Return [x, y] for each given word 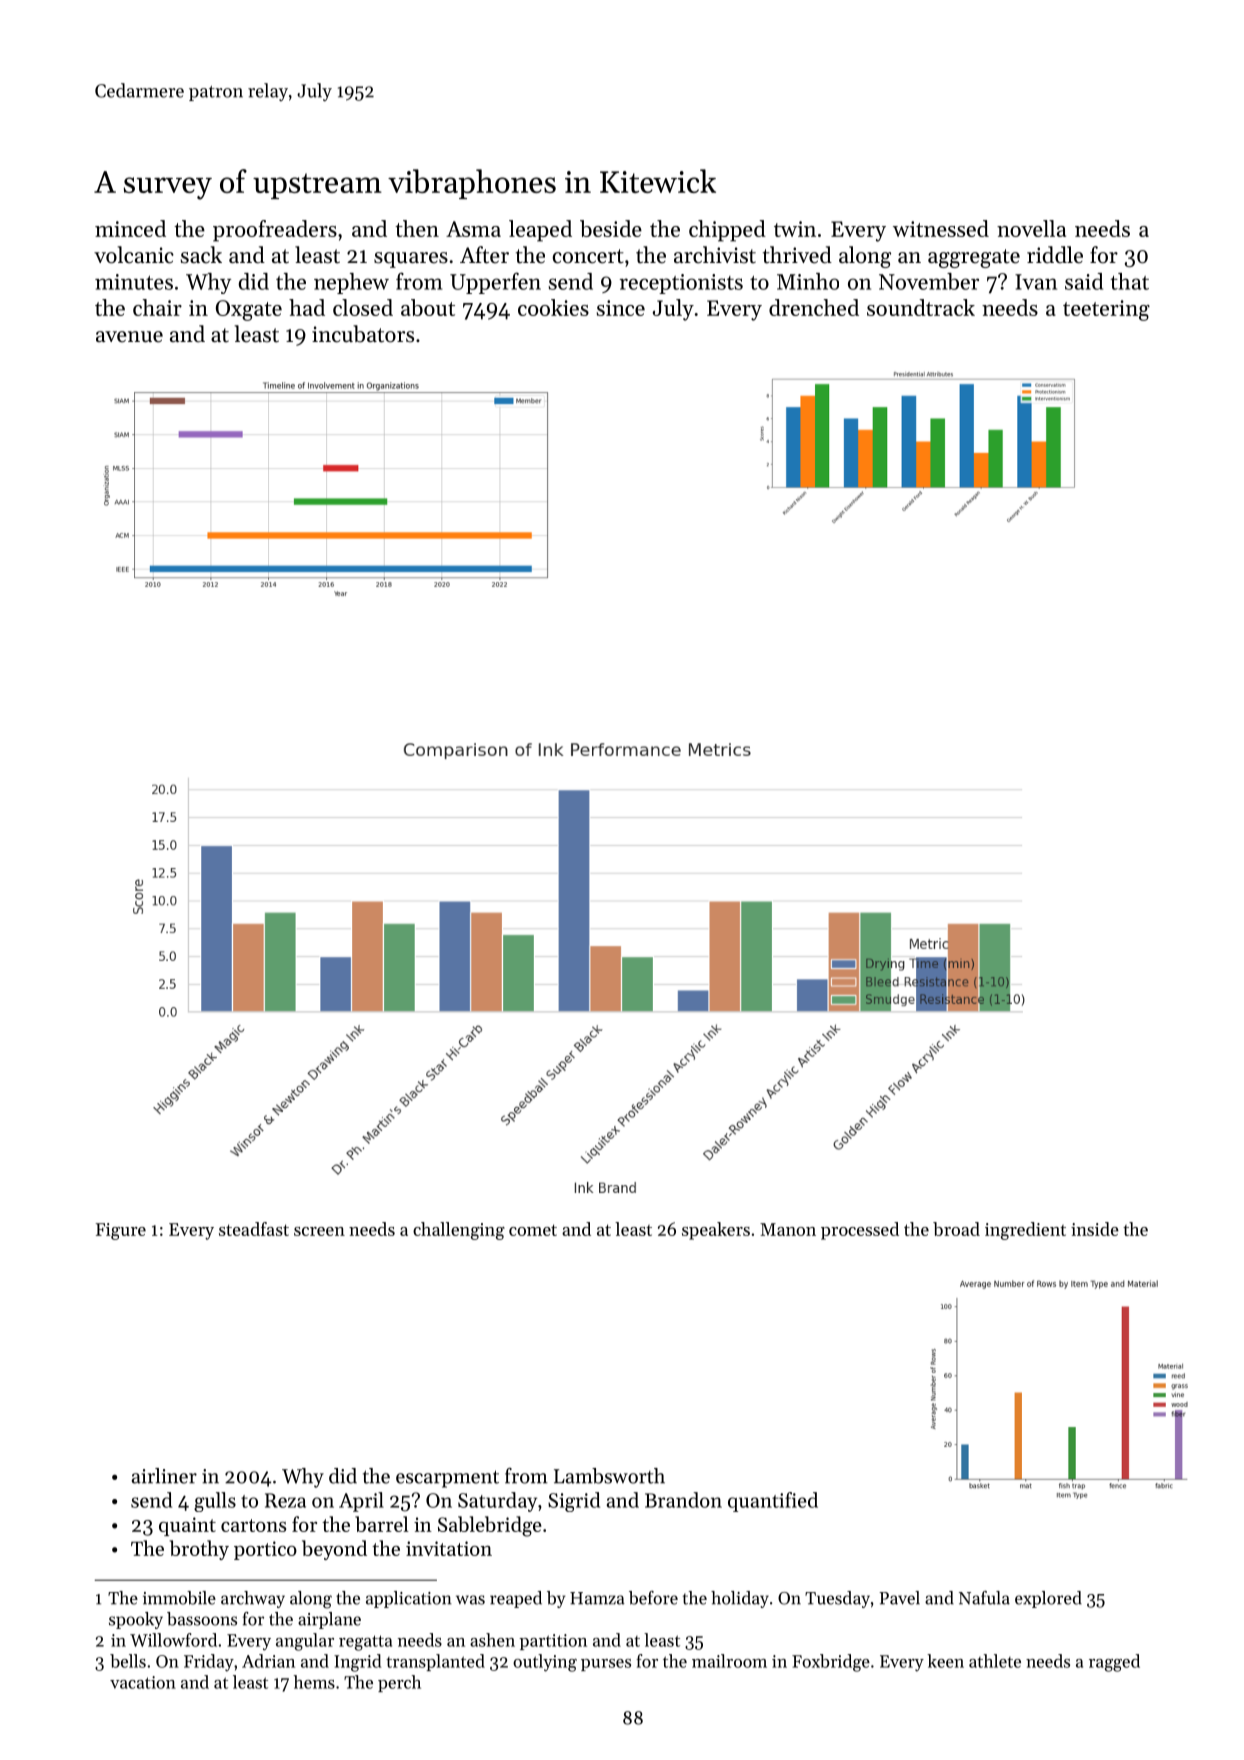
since [621, 308]
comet [533, 1230]
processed [860, 1231]
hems [314, 1682]
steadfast [254, 1229]
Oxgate [249, 310]
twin [795, 229]
